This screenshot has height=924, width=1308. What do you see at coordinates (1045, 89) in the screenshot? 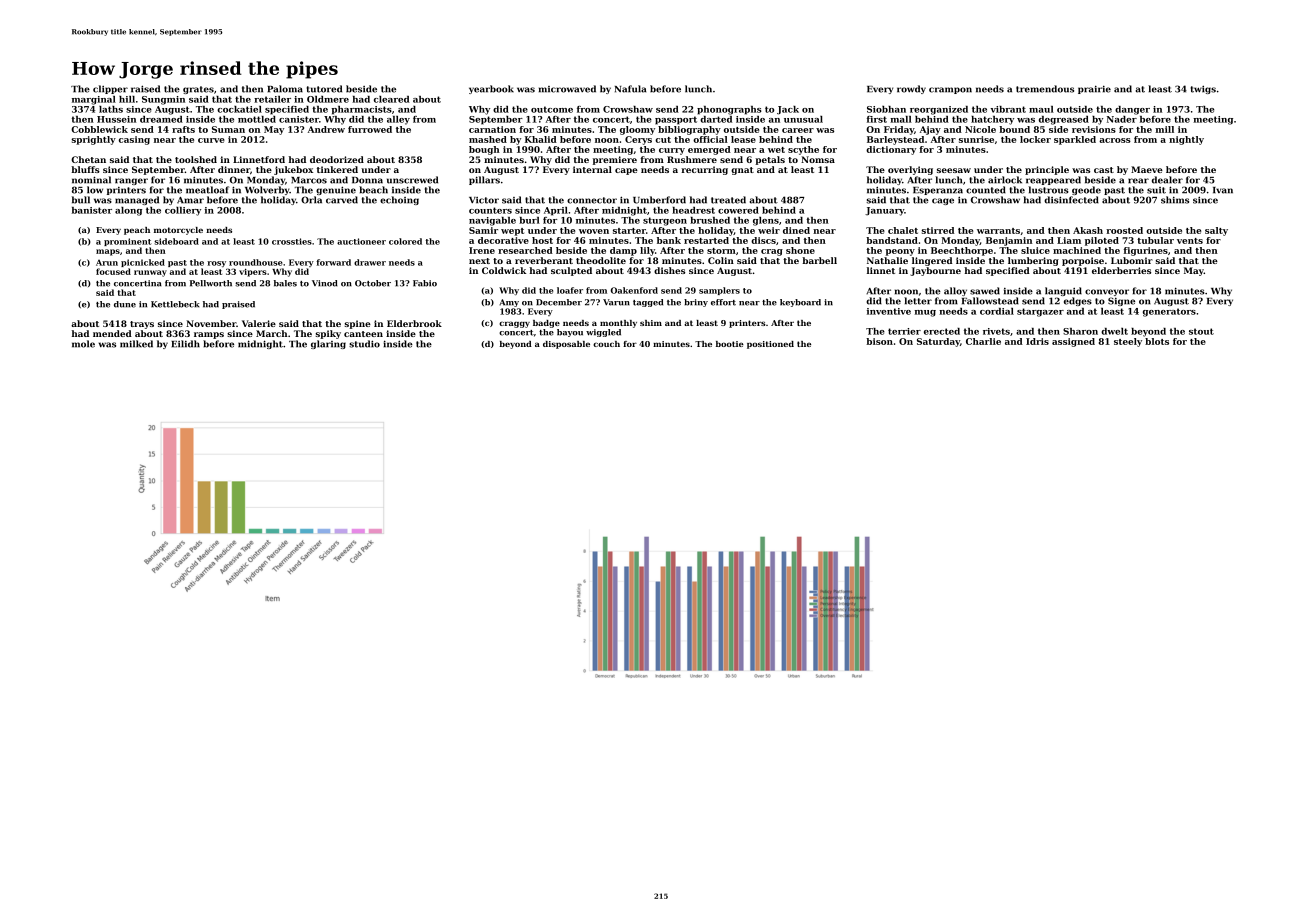
I see `tremendous` at bounding box center [1045, 89].
